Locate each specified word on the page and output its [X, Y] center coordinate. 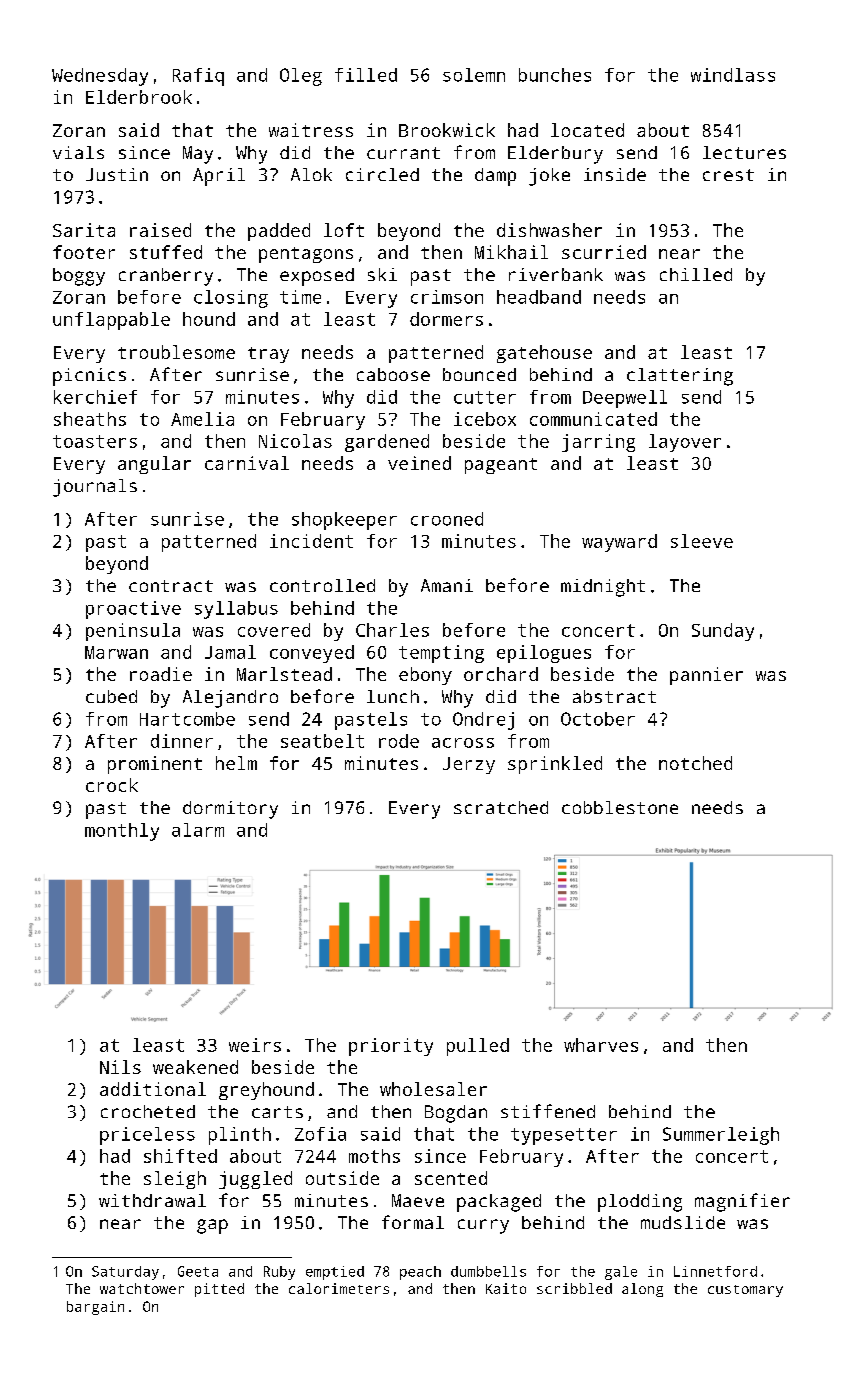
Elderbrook [139, 97]
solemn [474, 75]
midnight [603, 588]
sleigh [175, 1180]
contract [171, 586]
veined [419, 463]
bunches [555, 75]
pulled [478, 1047]
